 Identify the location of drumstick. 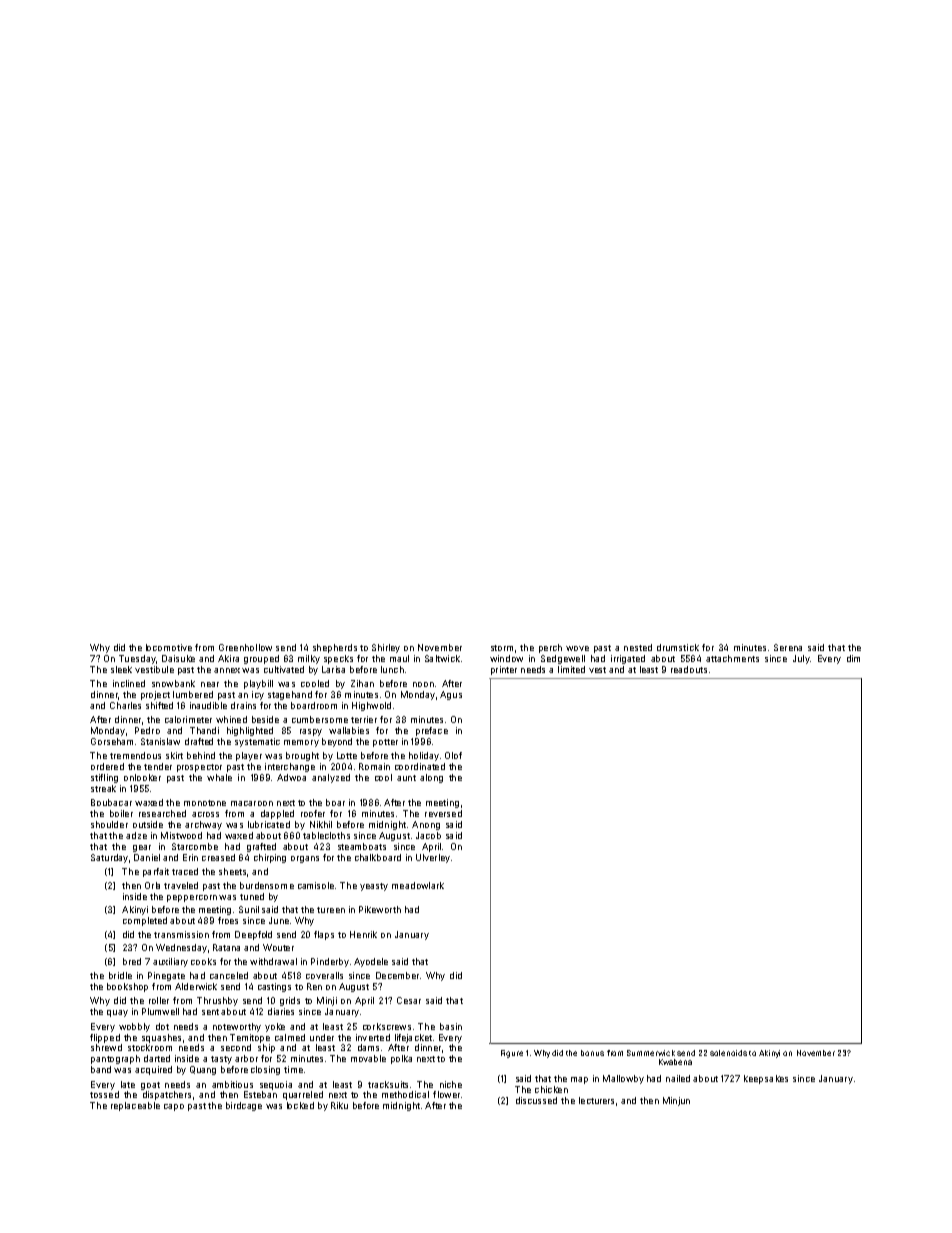
(678, 647).
